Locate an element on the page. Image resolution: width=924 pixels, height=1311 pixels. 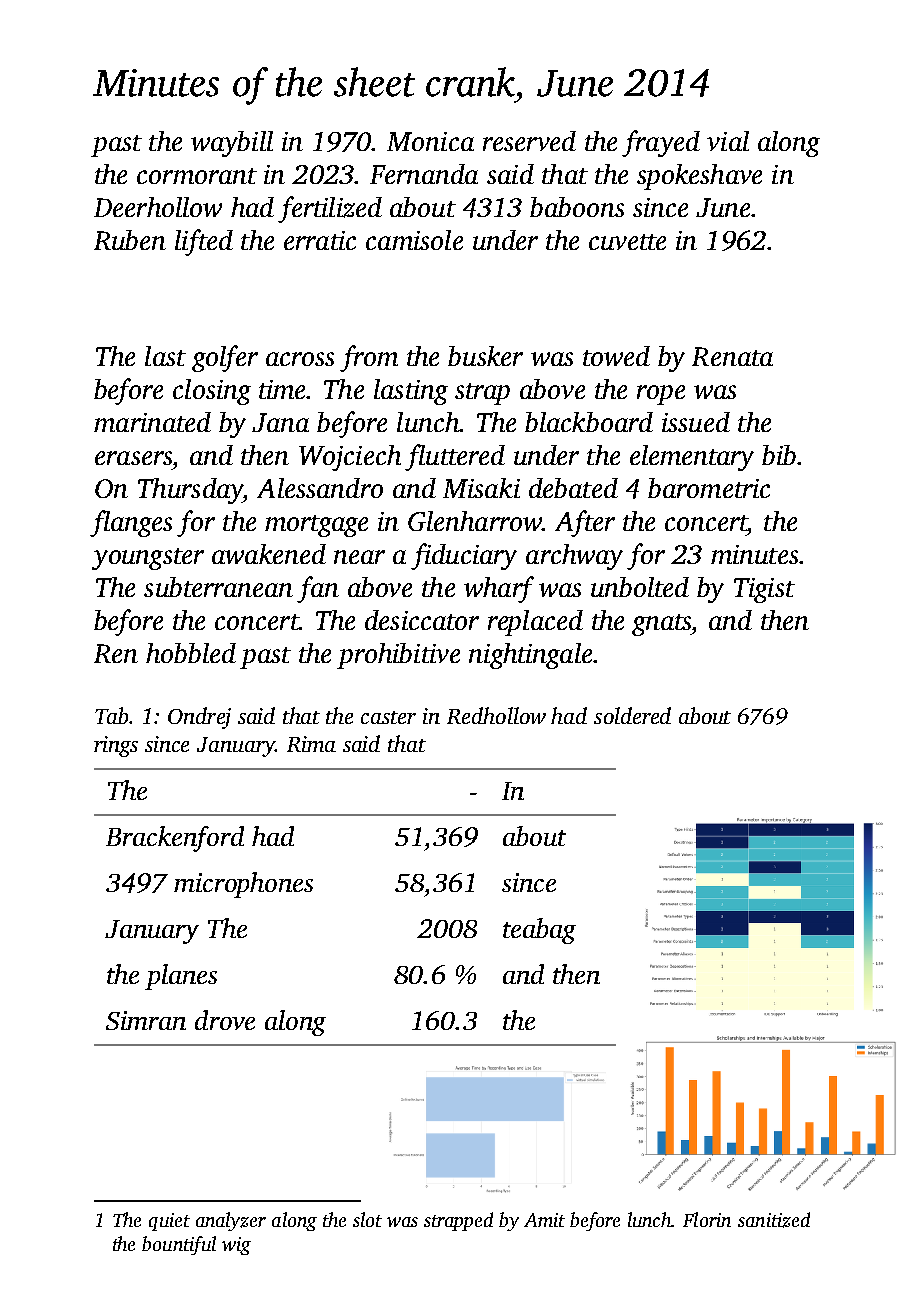
waybill is located at coordinates (232, 144).
